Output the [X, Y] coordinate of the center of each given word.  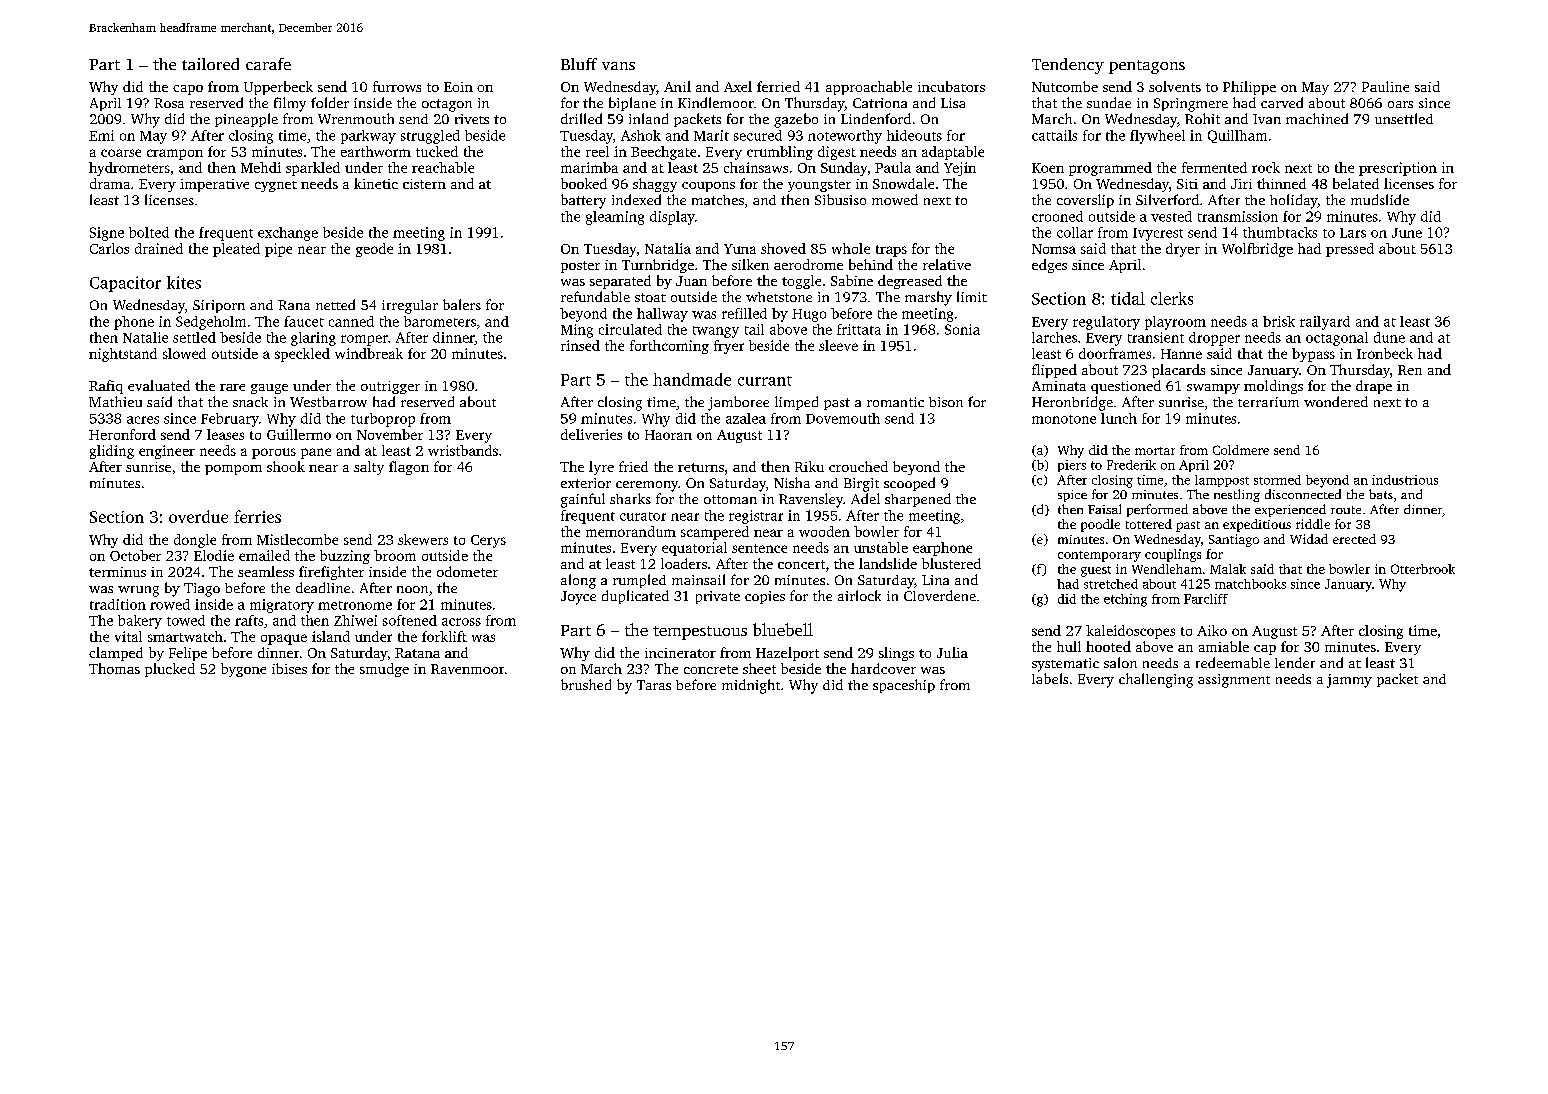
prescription [1398, 169]
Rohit [1202, 118]
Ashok [641, 135]
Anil [677, 86]
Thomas [114, 668]
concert [801, 564]
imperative [214, 185]
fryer [729, 347]
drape [1374, 387]
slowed [184, 353]
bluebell [783, 629]
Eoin [458, 87]
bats [1381, 494]
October [135, 555]
